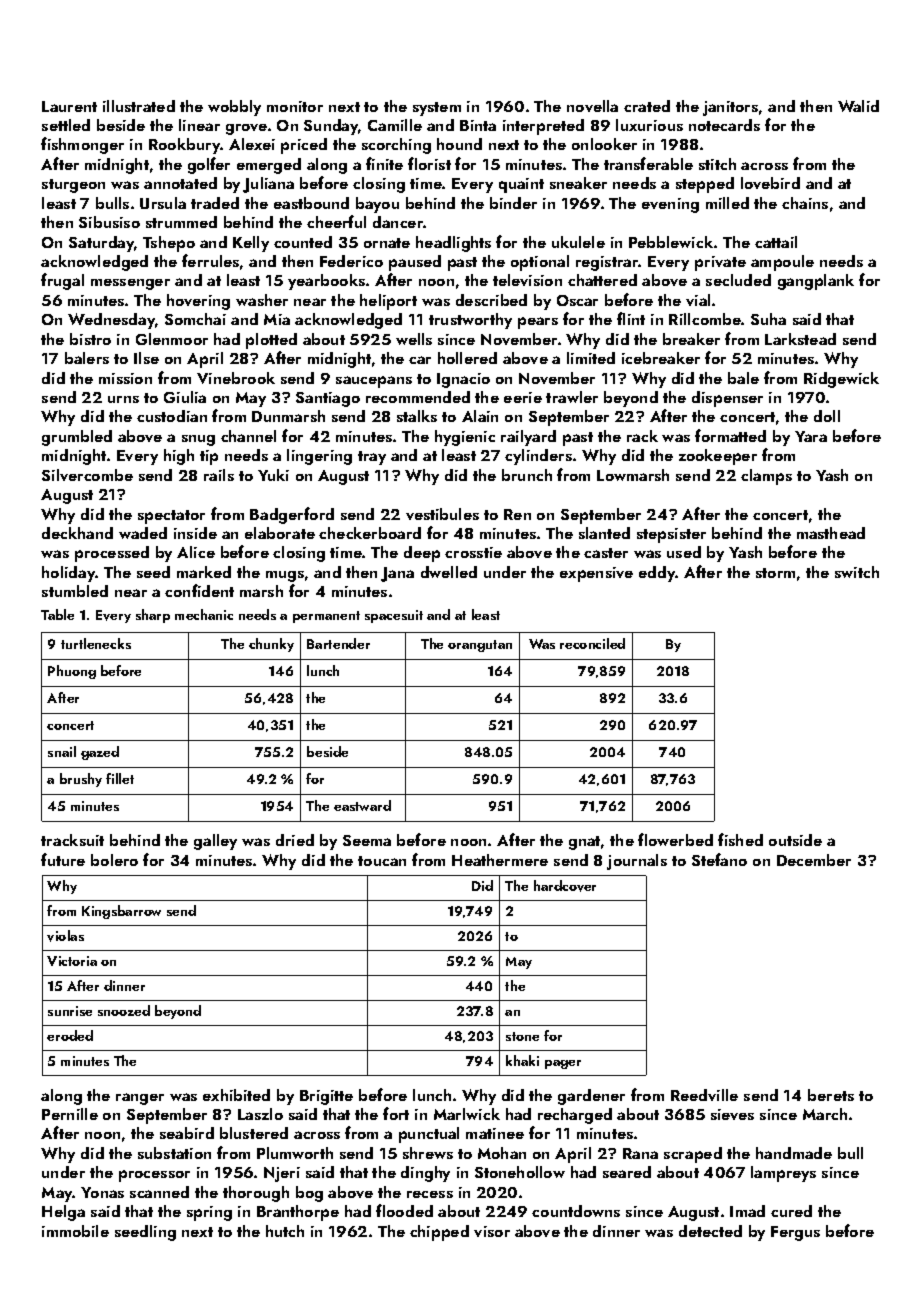 This screenshot has width=924, height=1308. What do you see at coordinates (492, 1231) in the screenshot?
I see `visor` at bounding box center [492, 1231].
